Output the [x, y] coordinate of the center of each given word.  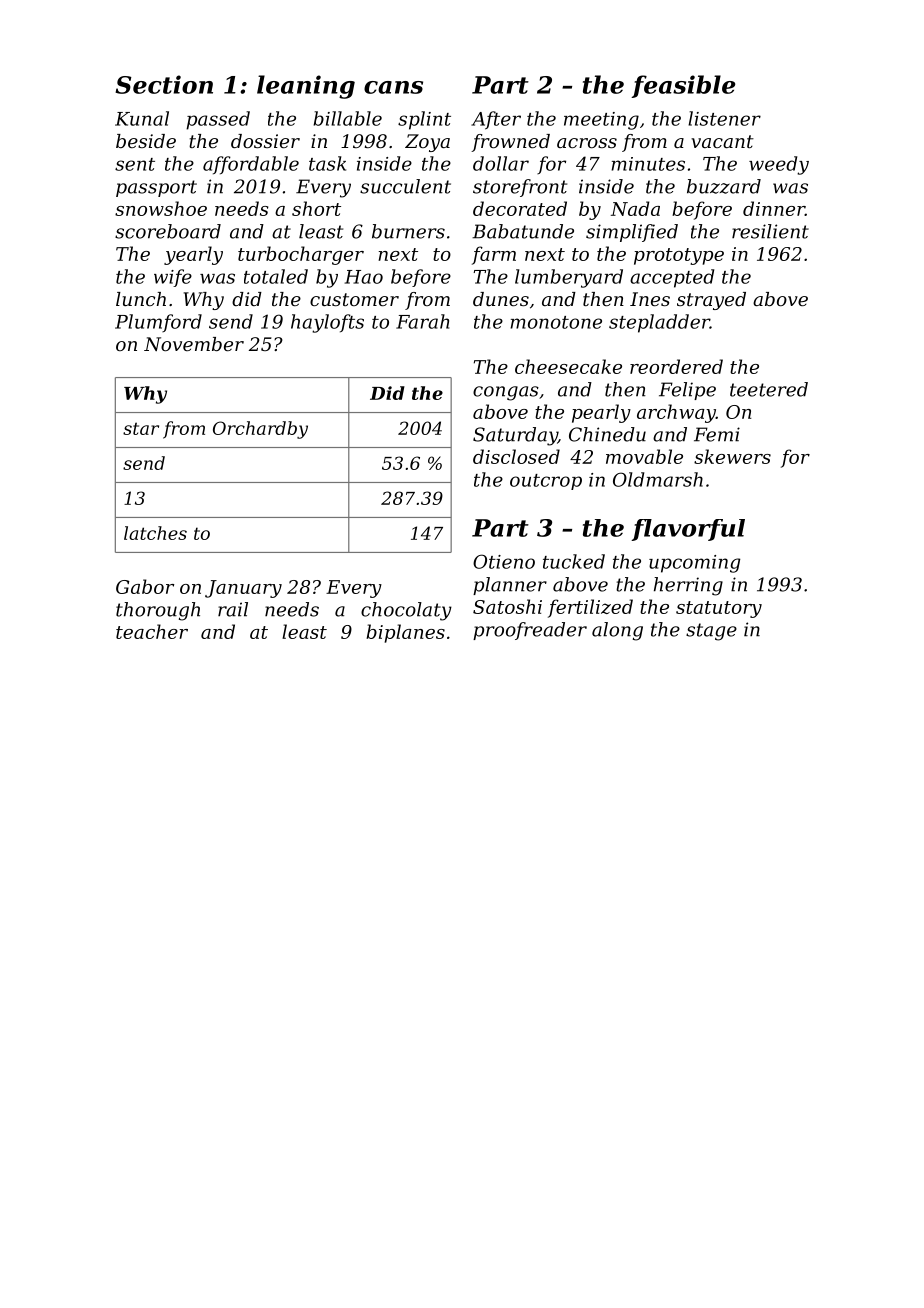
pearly [601, 413]
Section [164, 84]
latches [155, 533]
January [243, 589]
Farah [422, 321]
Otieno [504, 561]
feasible [683, 86]
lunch [141, 299]
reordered [676, 366]
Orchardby [260, 430]
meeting [601, 121]
